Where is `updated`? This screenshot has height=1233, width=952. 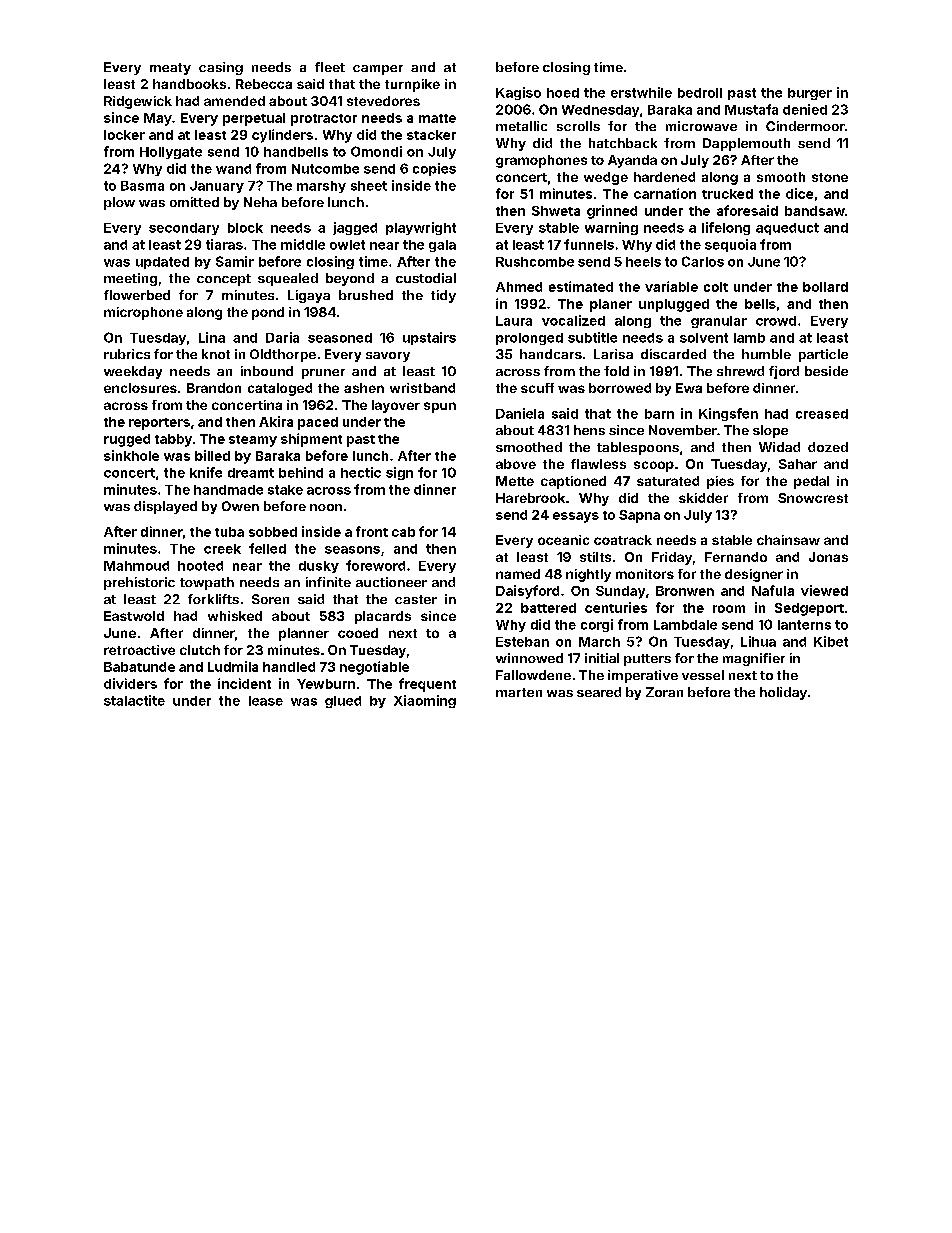
updated is located at coordinates (162, 263).
